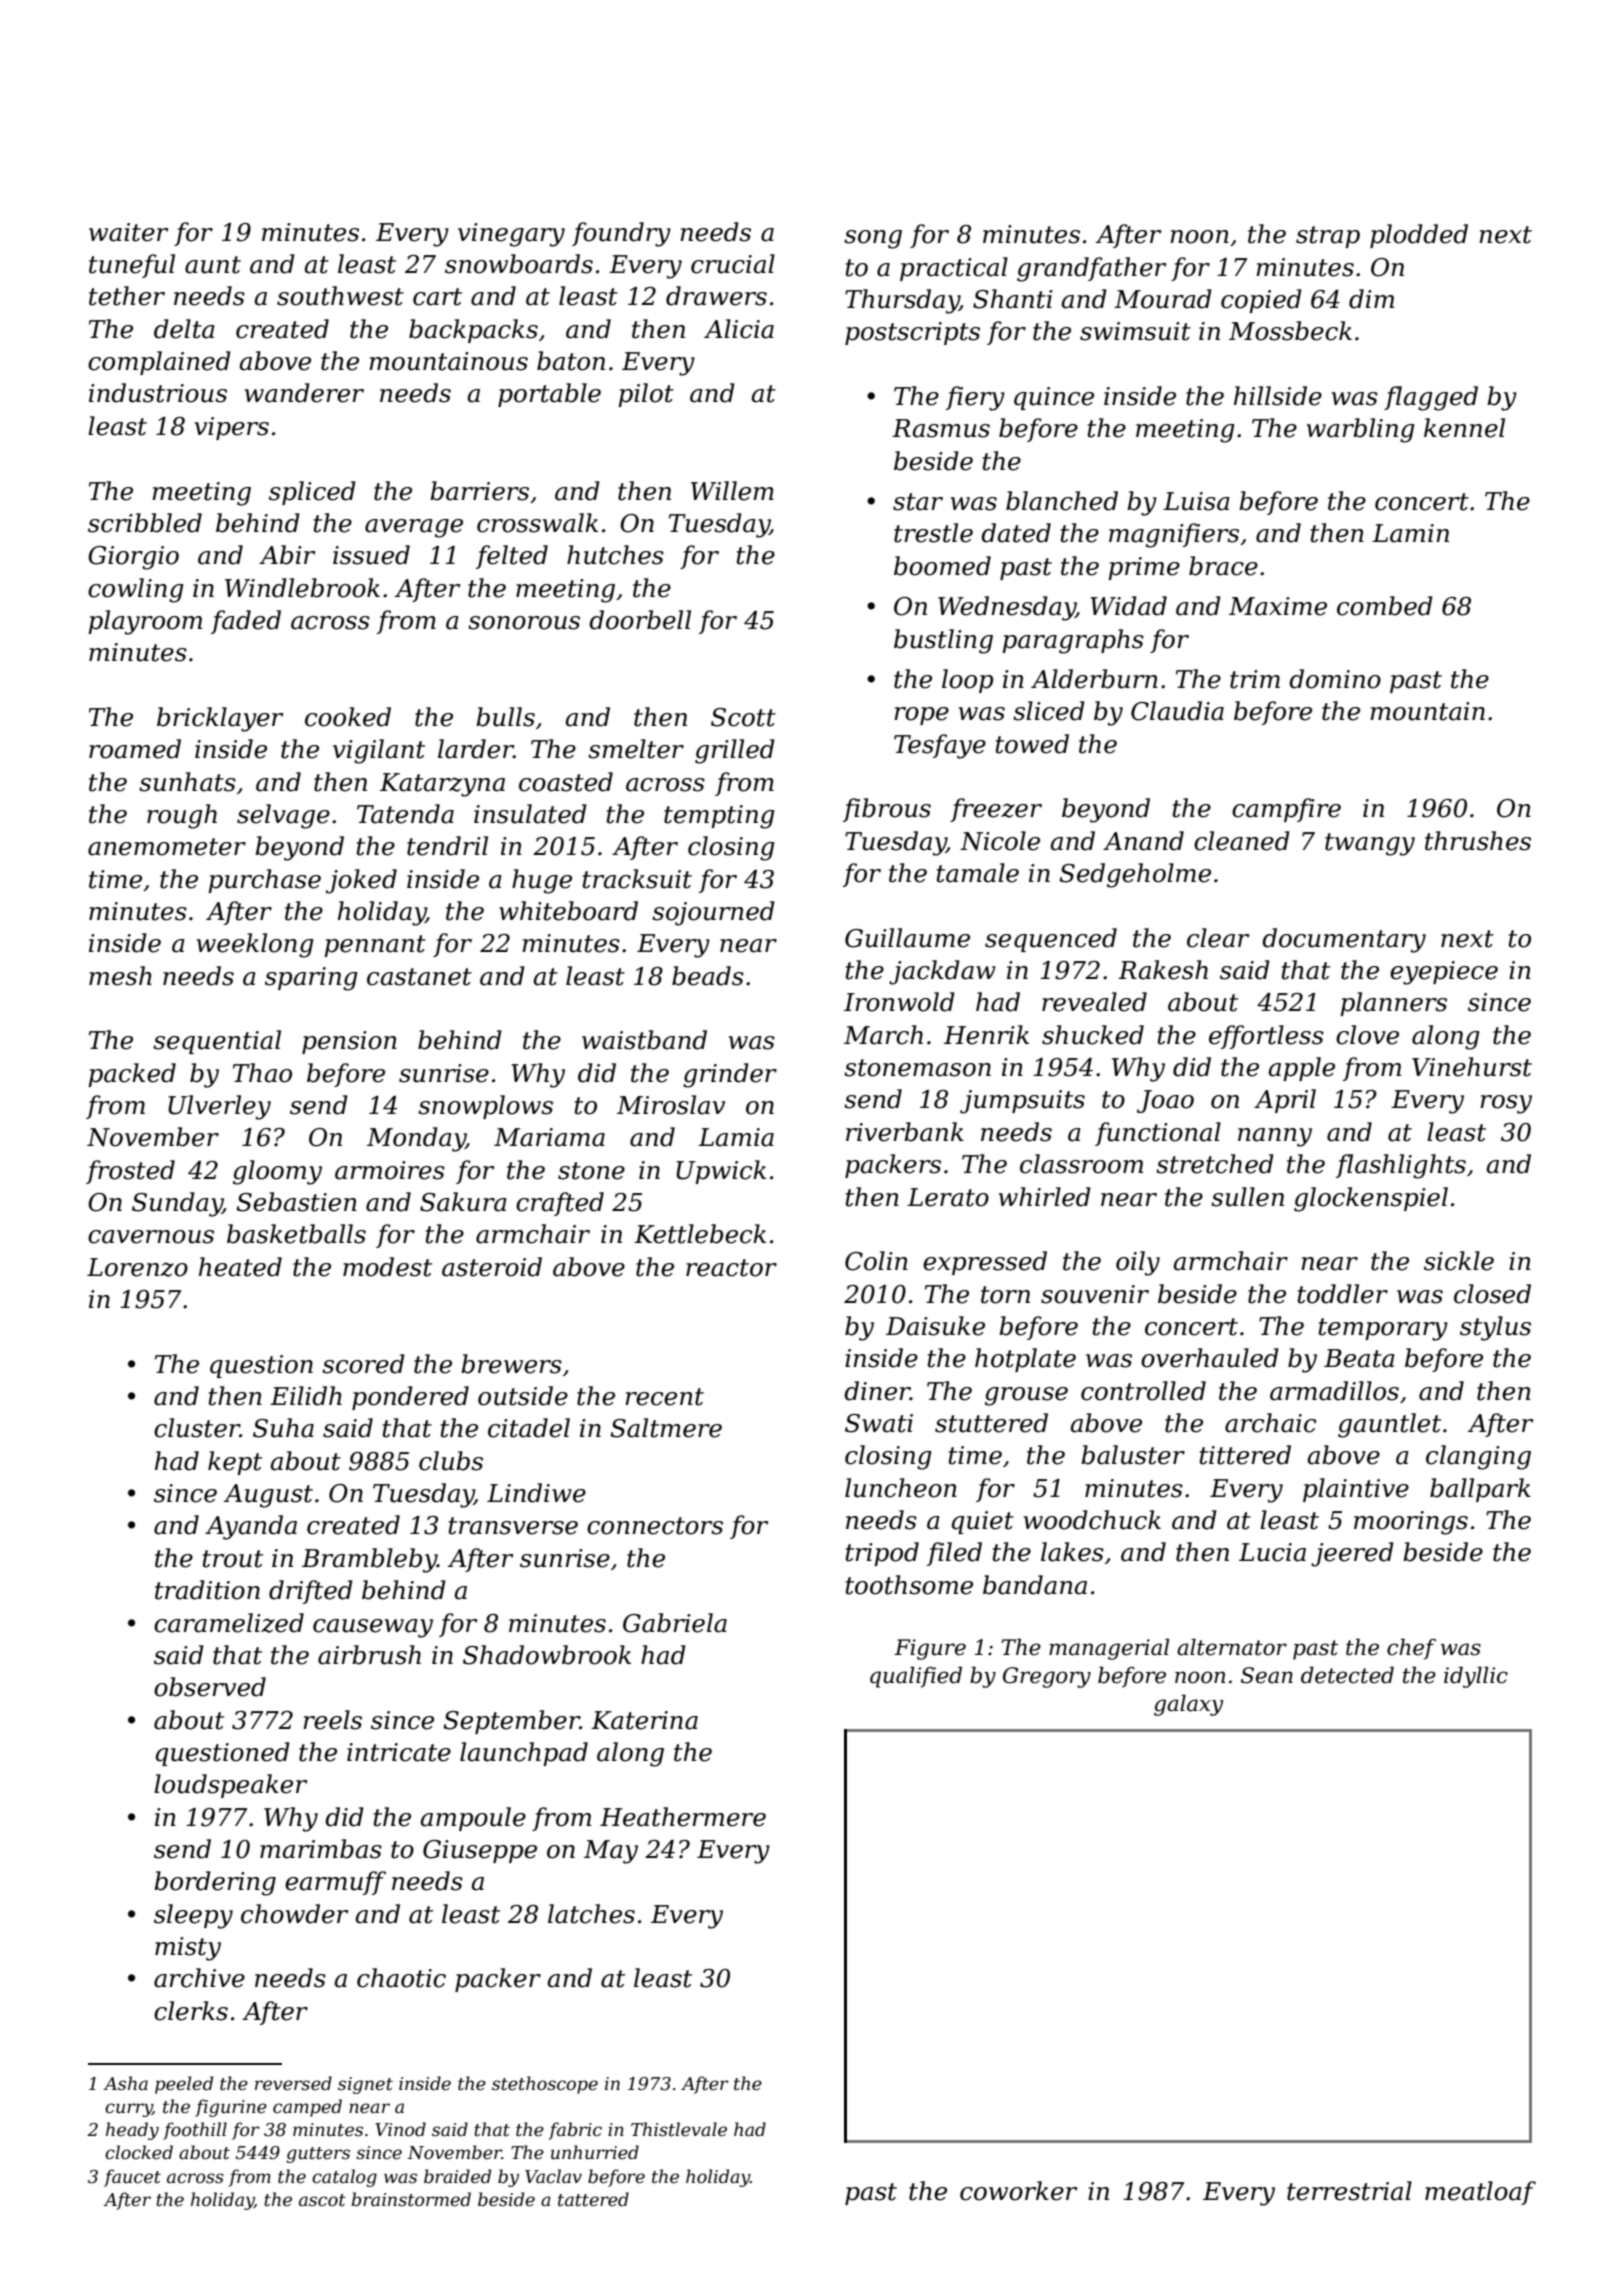 Image resolution: width=1620 pixels, height=2292 pixels. What do you see at coordinates (646, 395) in the screenshot?
I see `pilot` at bounding box center [646, 395].
